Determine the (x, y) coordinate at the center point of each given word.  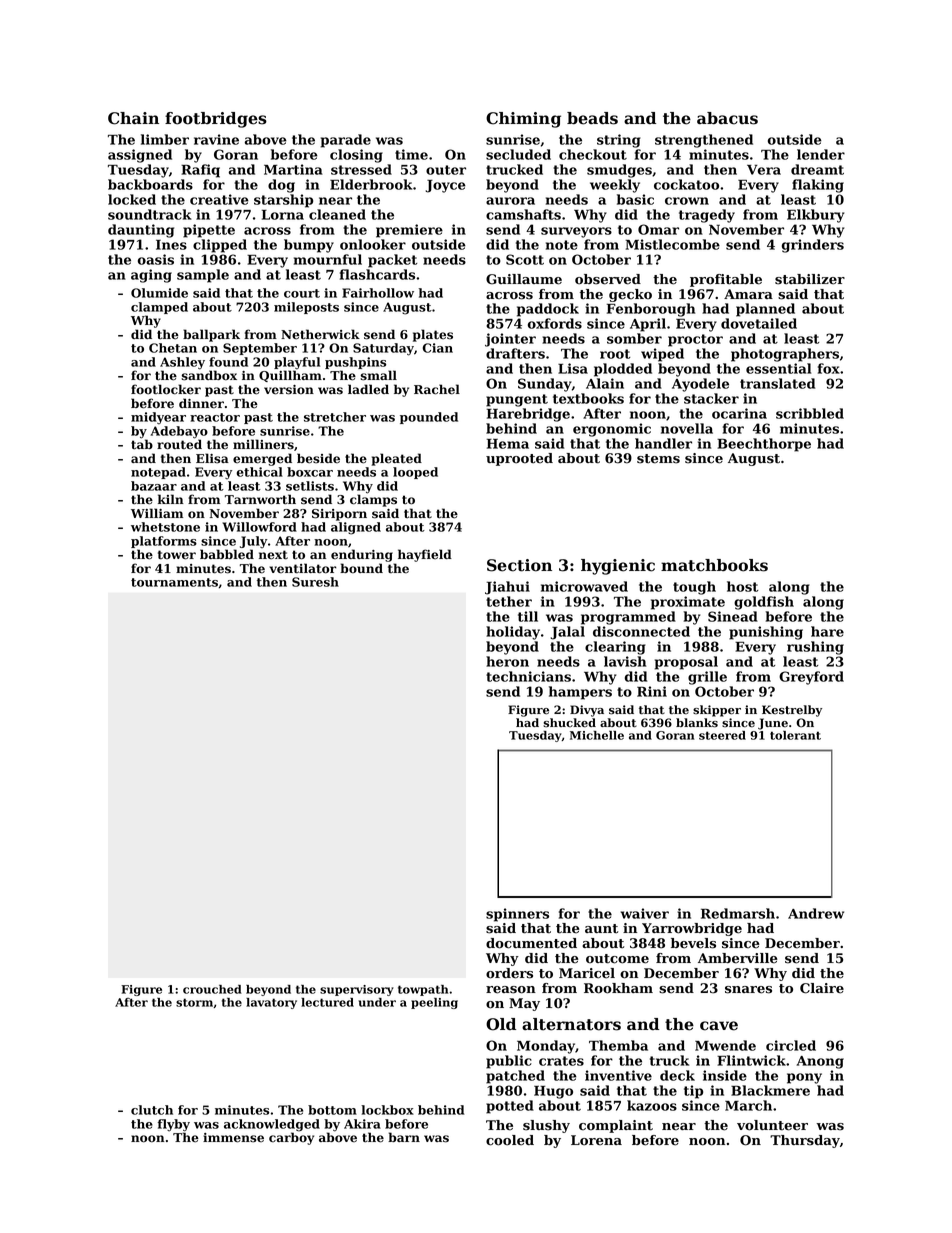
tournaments (174, 582)
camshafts (523, 214)
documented (531, 943)
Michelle (597, 735)
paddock (548, 310)
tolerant (795, 735)
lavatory (271, 1003)
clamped (159, 308)
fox (829, 368)
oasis (156, 259)
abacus (727, 118)
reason (511, 990)
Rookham (618, 988)
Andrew (816, 913)
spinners (517, 915)
